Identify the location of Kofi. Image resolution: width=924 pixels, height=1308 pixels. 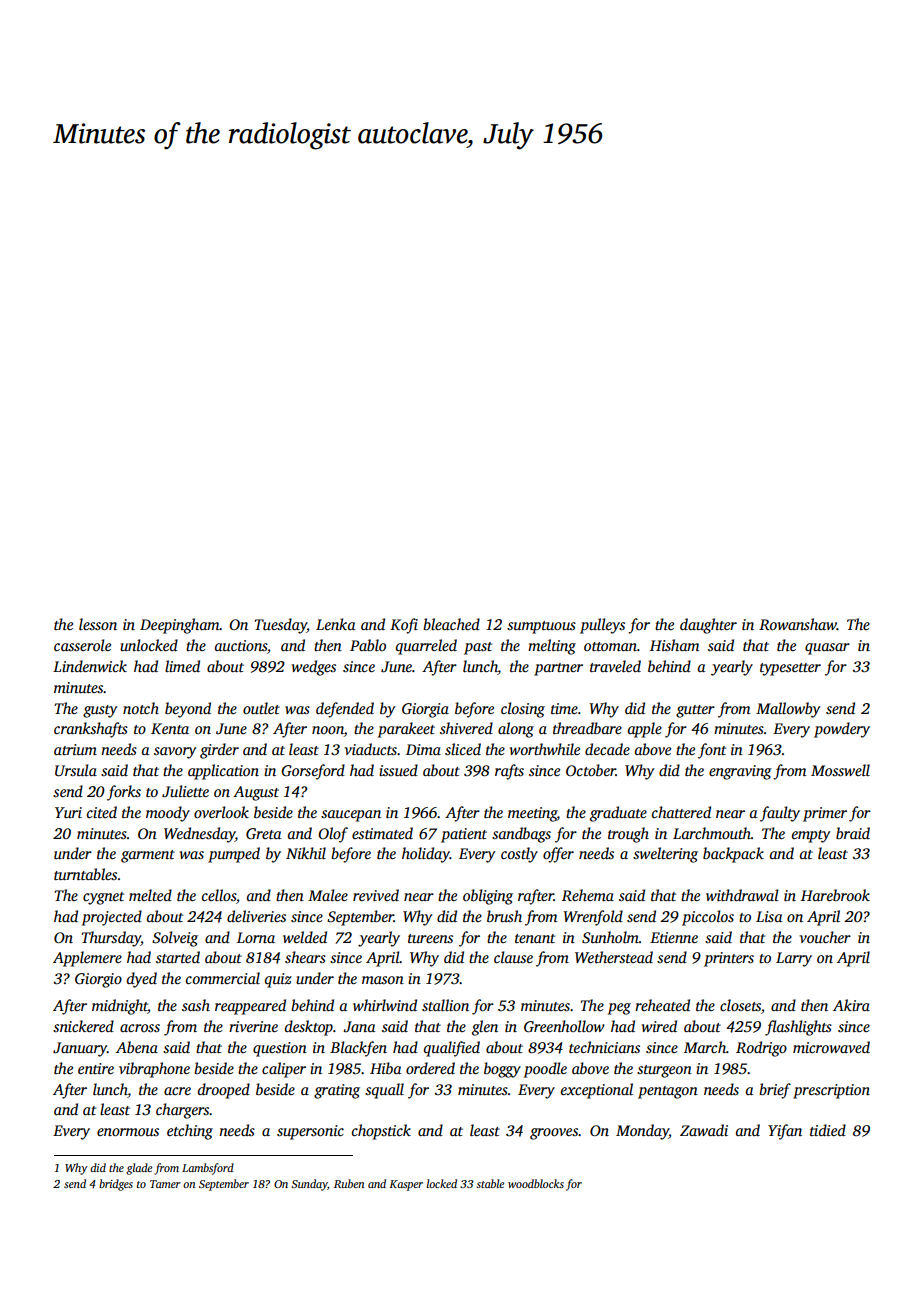
(404, 626).
